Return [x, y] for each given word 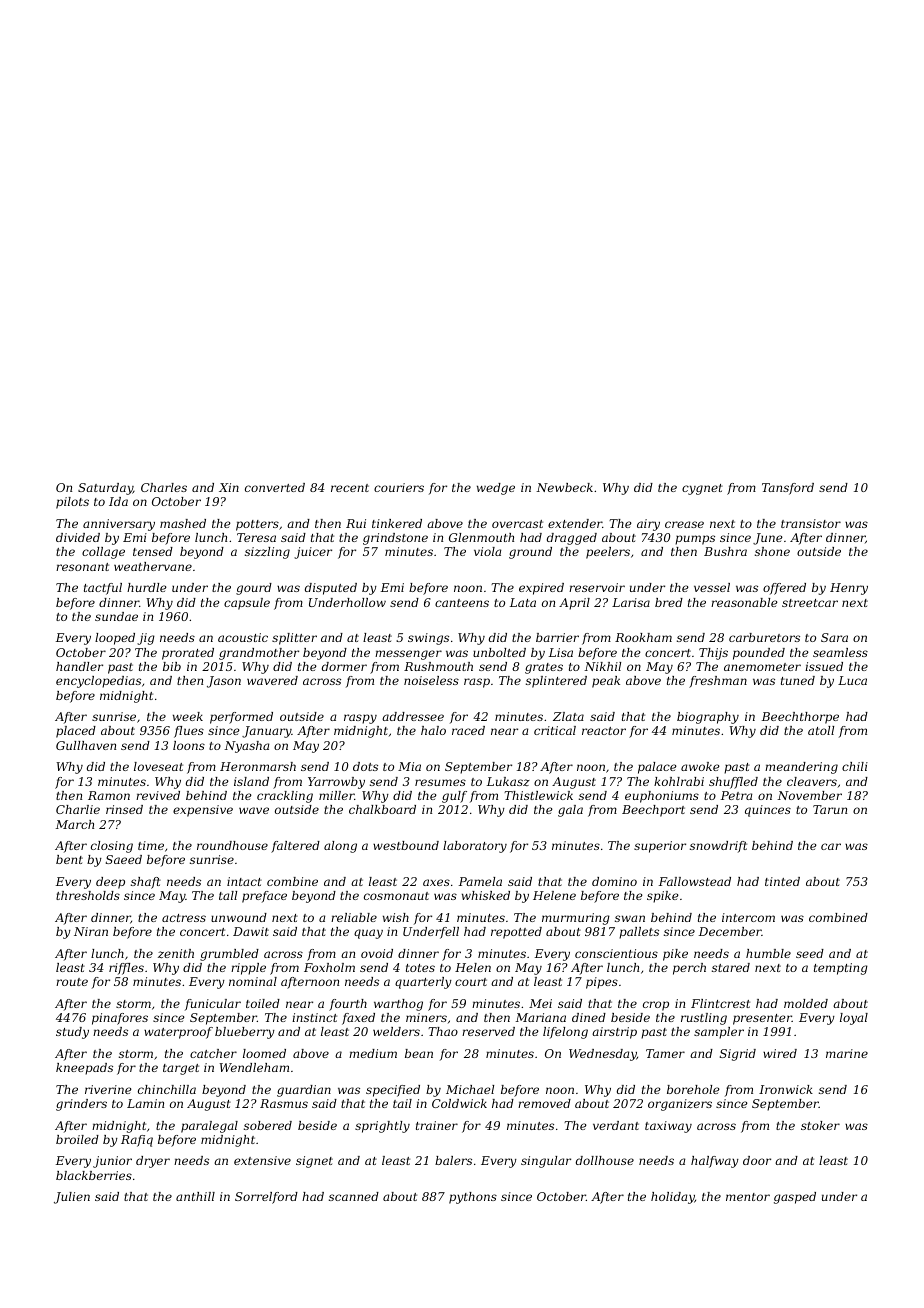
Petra [736, 795]
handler [79, 666]
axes [436, 882]
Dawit [251, 931]
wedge [496, 489]
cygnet [702, 489]
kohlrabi [679, 781]
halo [433, 730]
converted [275, 487]
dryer [153, 1162]
